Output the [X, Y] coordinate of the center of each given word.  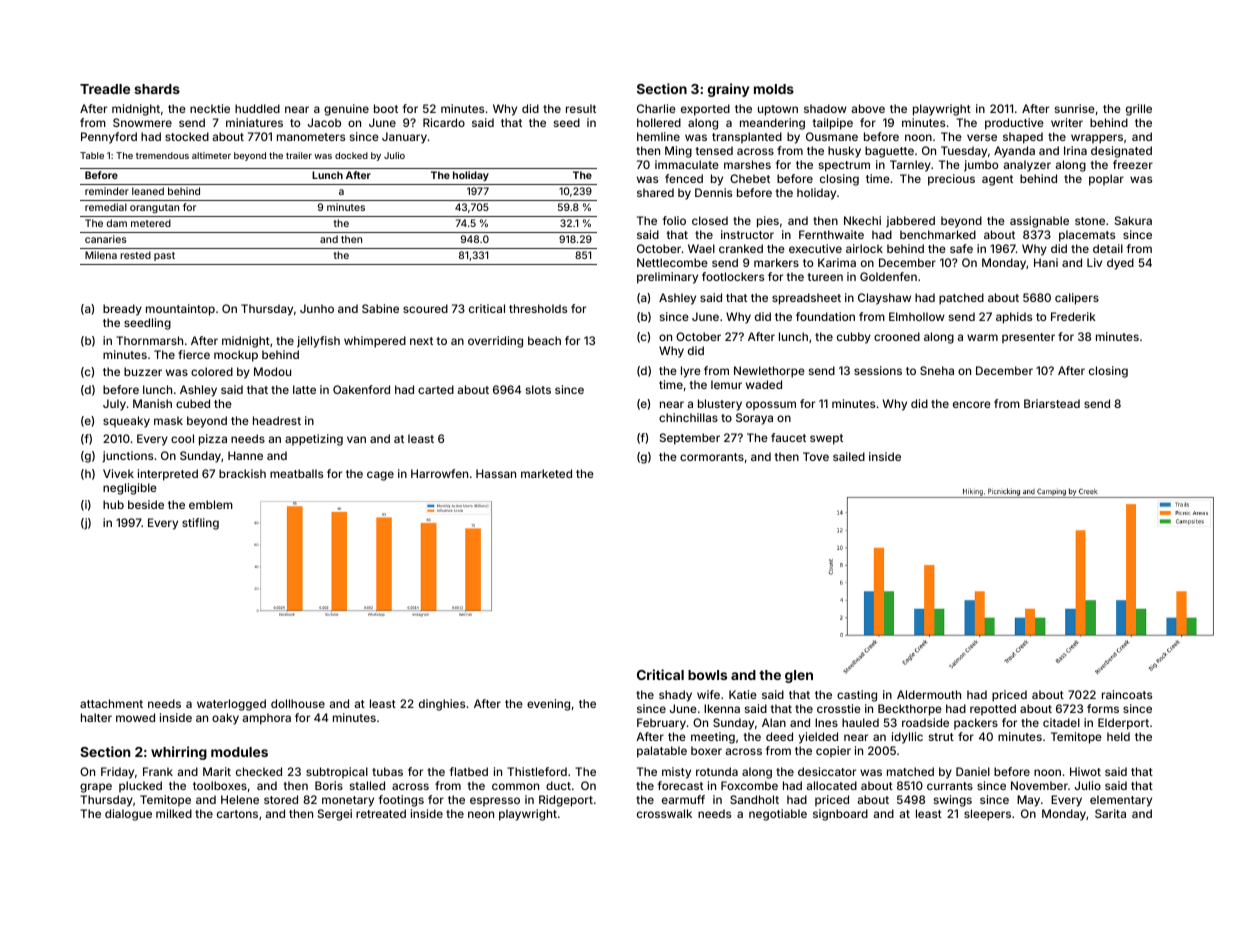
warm [982, 337]
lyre [691, 372]
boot [386, 108]
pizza [213, 440]
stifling [200, 524]
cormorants [712, 457]
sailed [849, 456]
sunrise [1075, 108]
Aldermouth [929, 694]
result [581, 108]
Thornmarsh [149, 340]
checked [259, 771]
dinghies [442, 705]
